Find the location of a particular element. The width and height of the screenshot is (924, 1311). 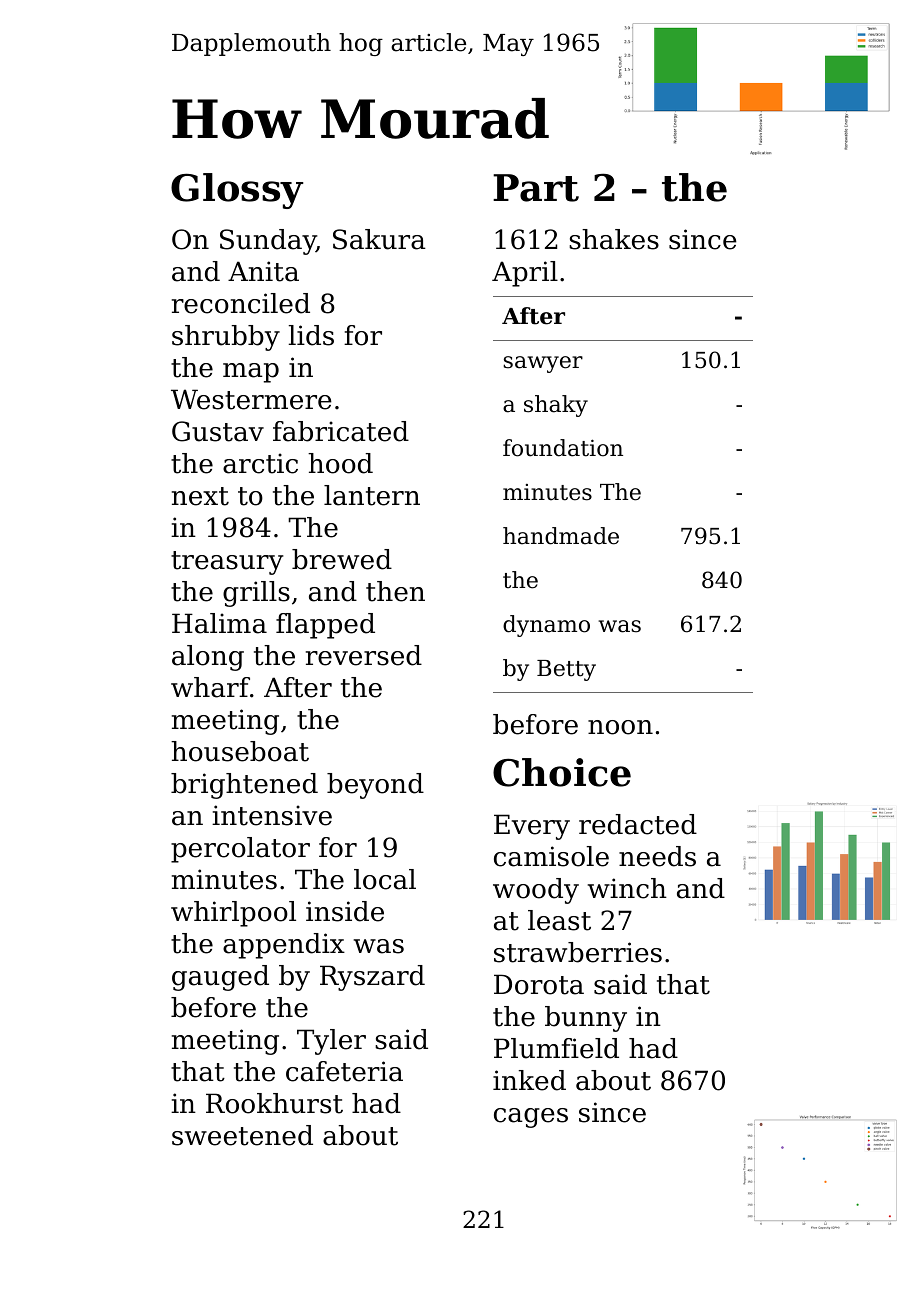

cages is located at coordinates (531, 1118).
